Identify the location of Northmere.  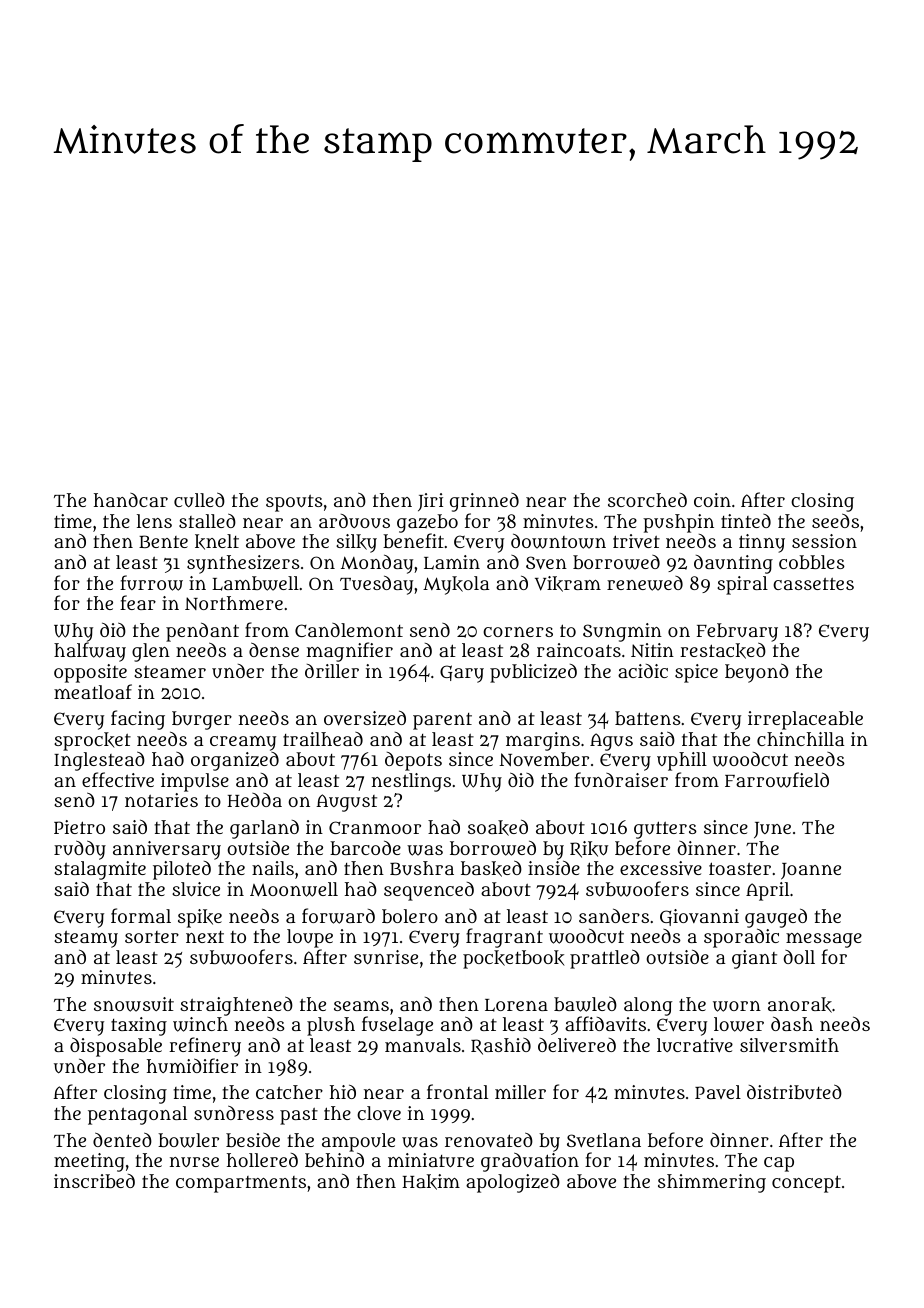
(234, 603).
